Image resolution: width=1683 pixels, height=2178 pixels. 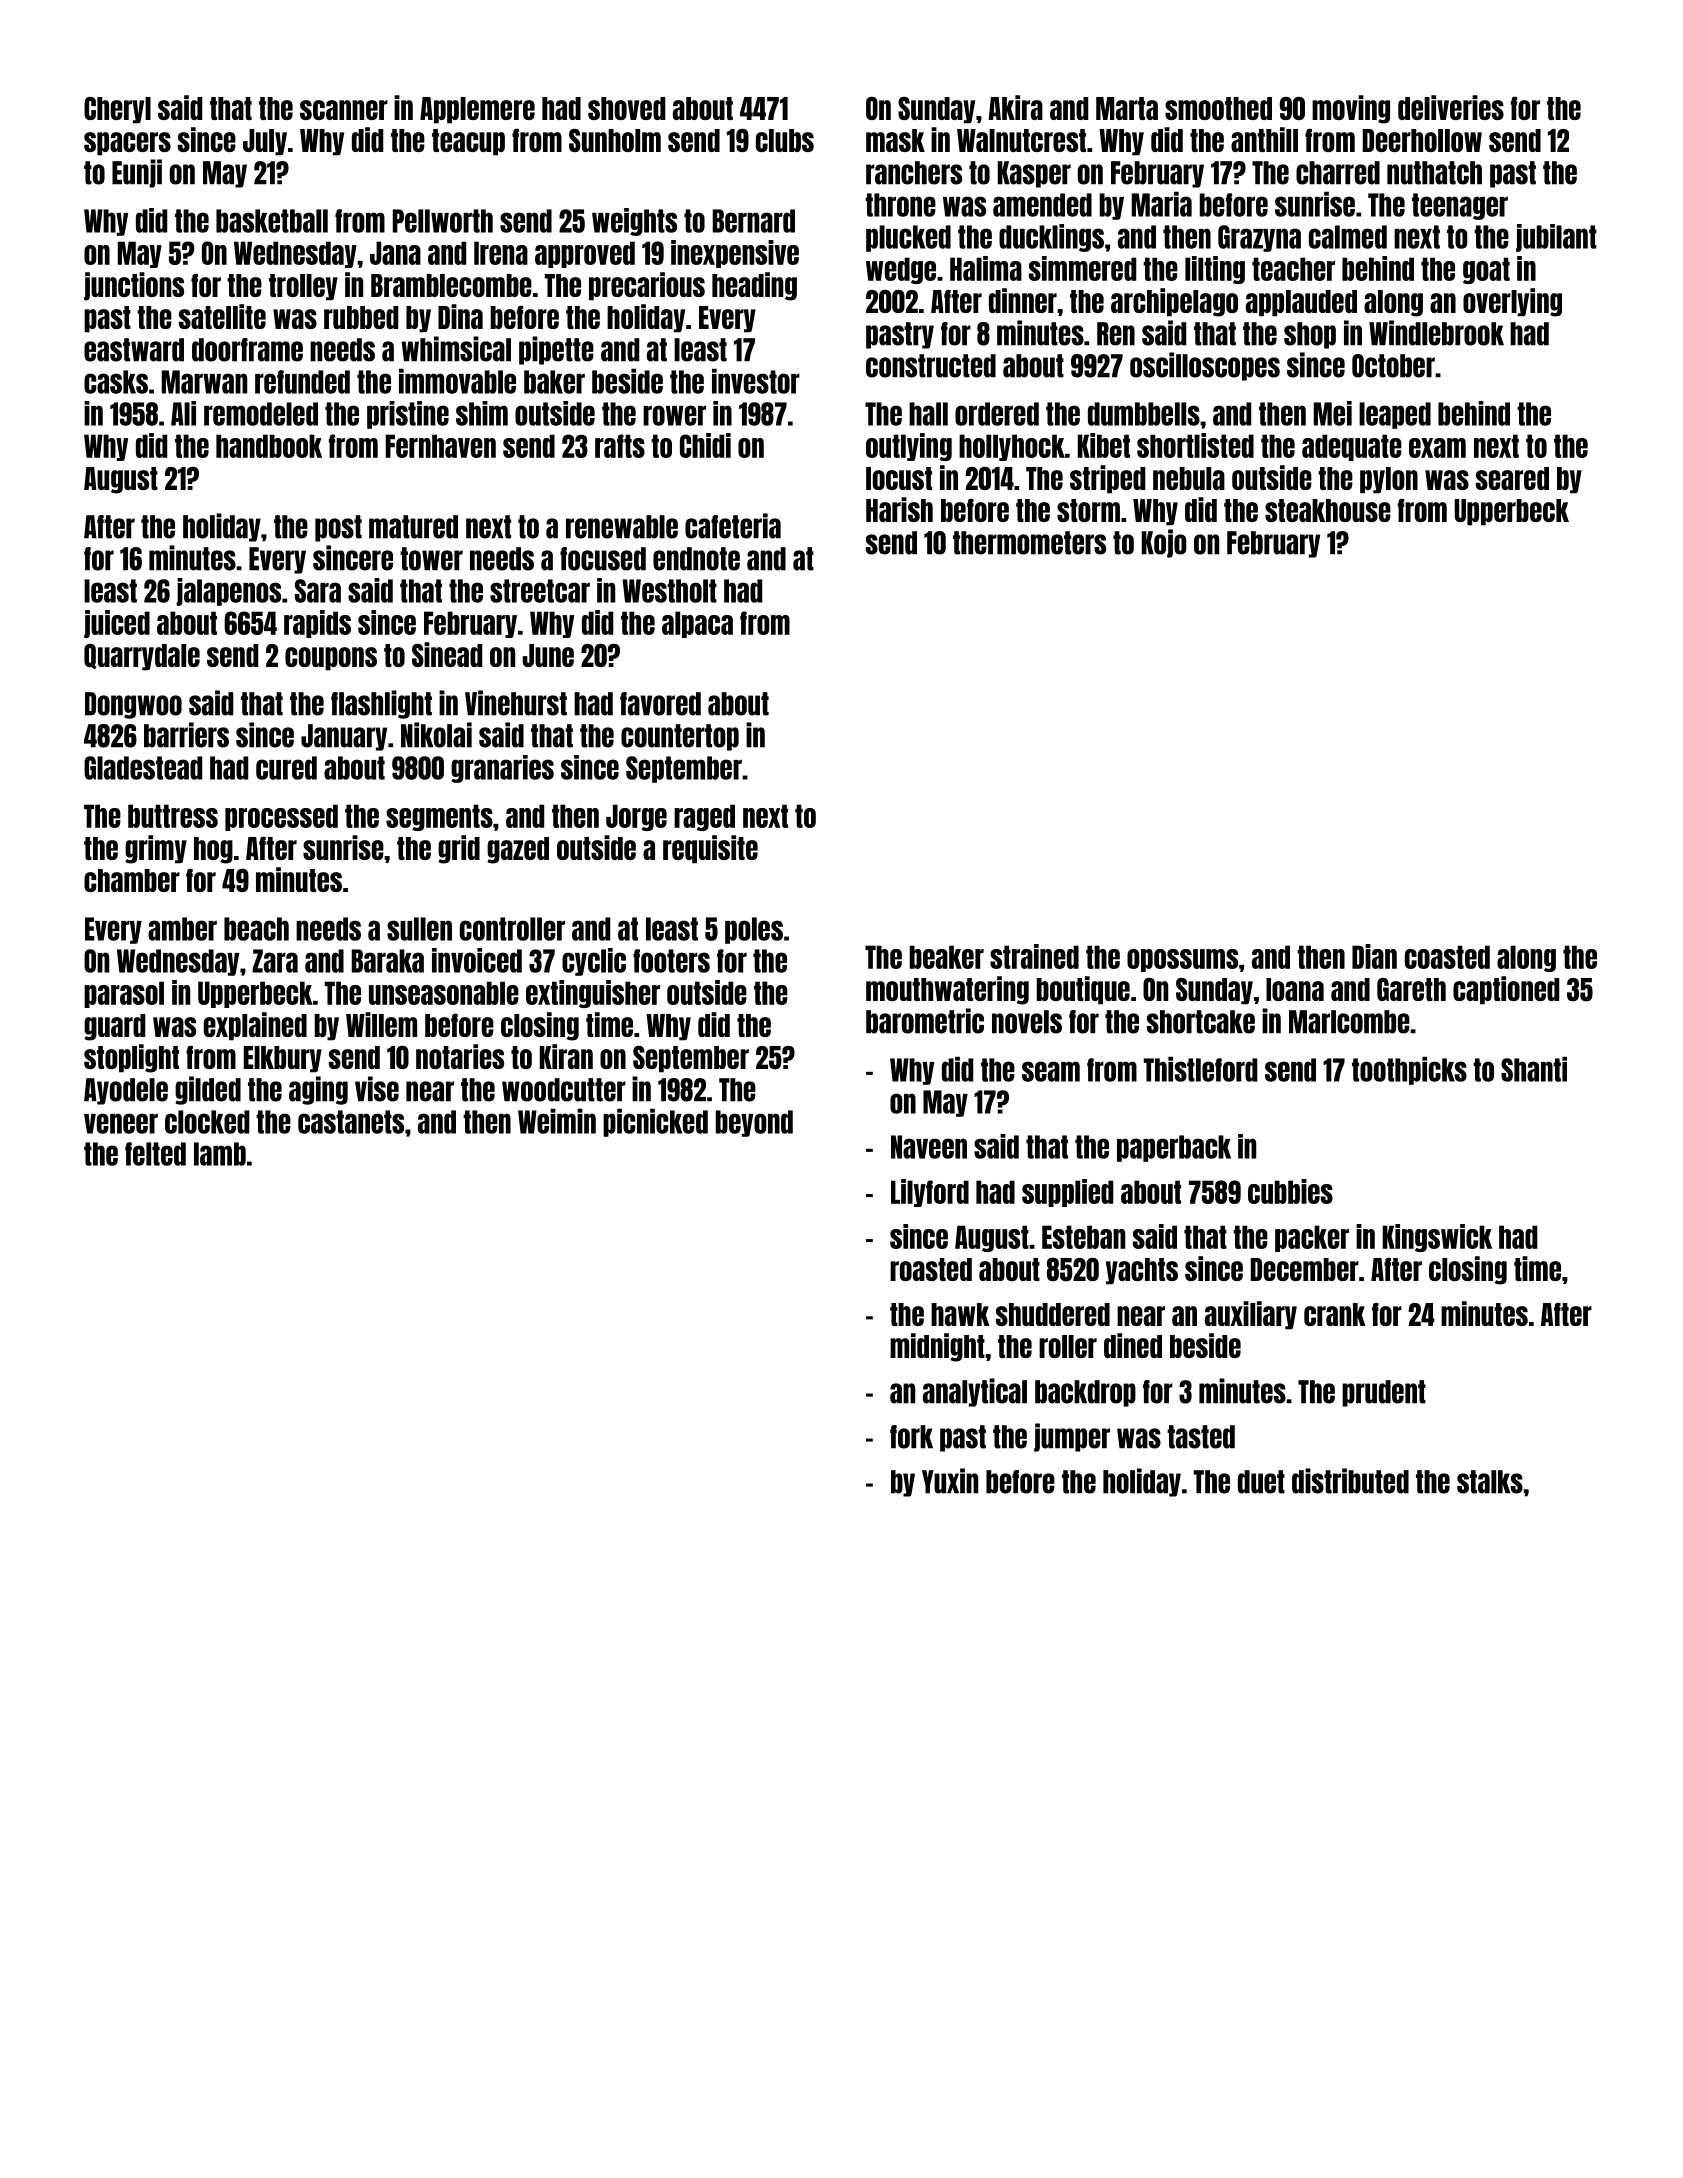 What do you see at coordinates (460, 1056) in the screenshot?
I see `notaries` at bounding box center [460, 1056].
